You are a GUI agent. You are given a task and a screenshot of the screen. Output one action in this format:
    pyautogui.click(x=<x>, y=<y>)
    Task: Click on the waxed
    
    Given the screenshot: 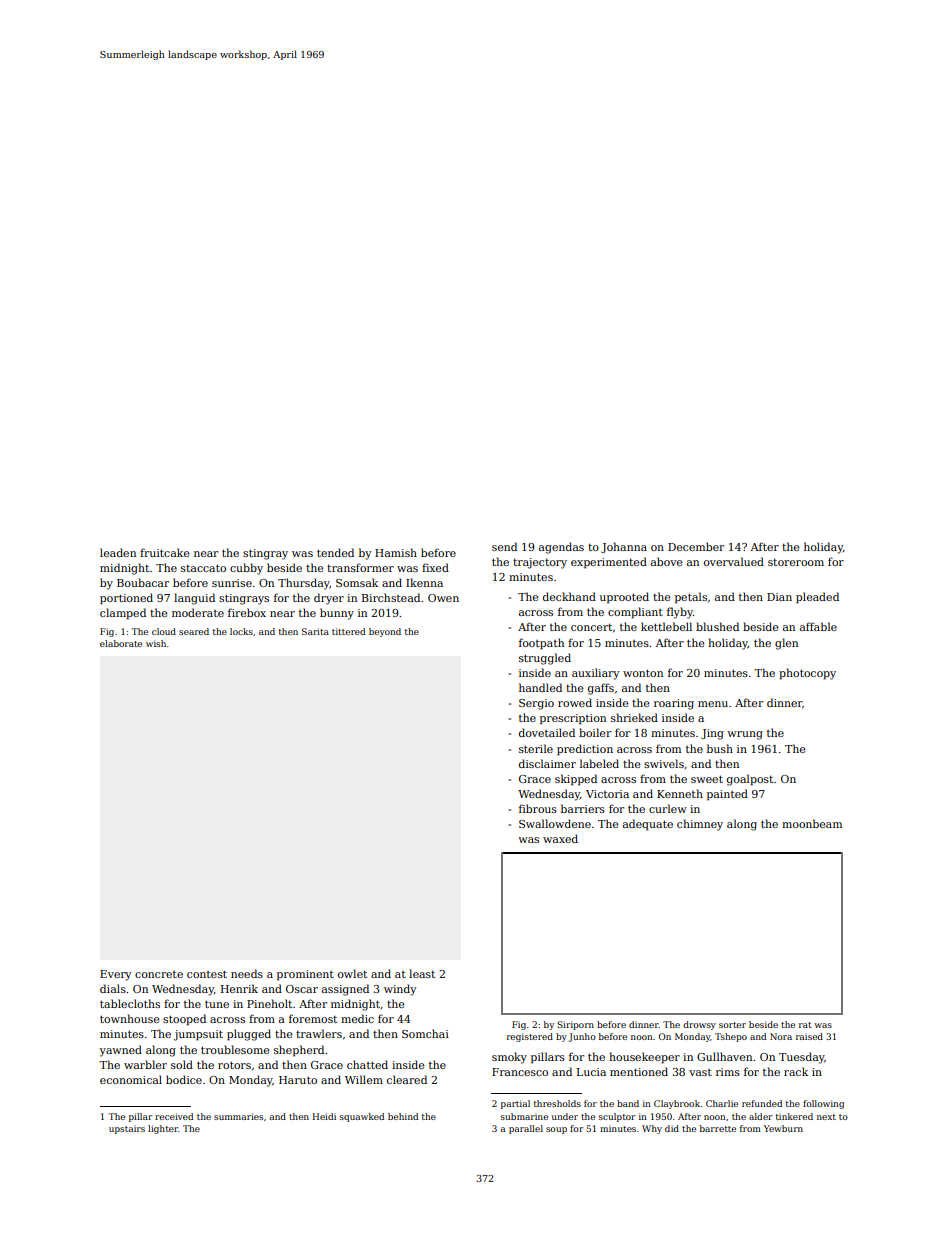 What is the action you would take?
    pyautogui.click(x=560, y=838)
